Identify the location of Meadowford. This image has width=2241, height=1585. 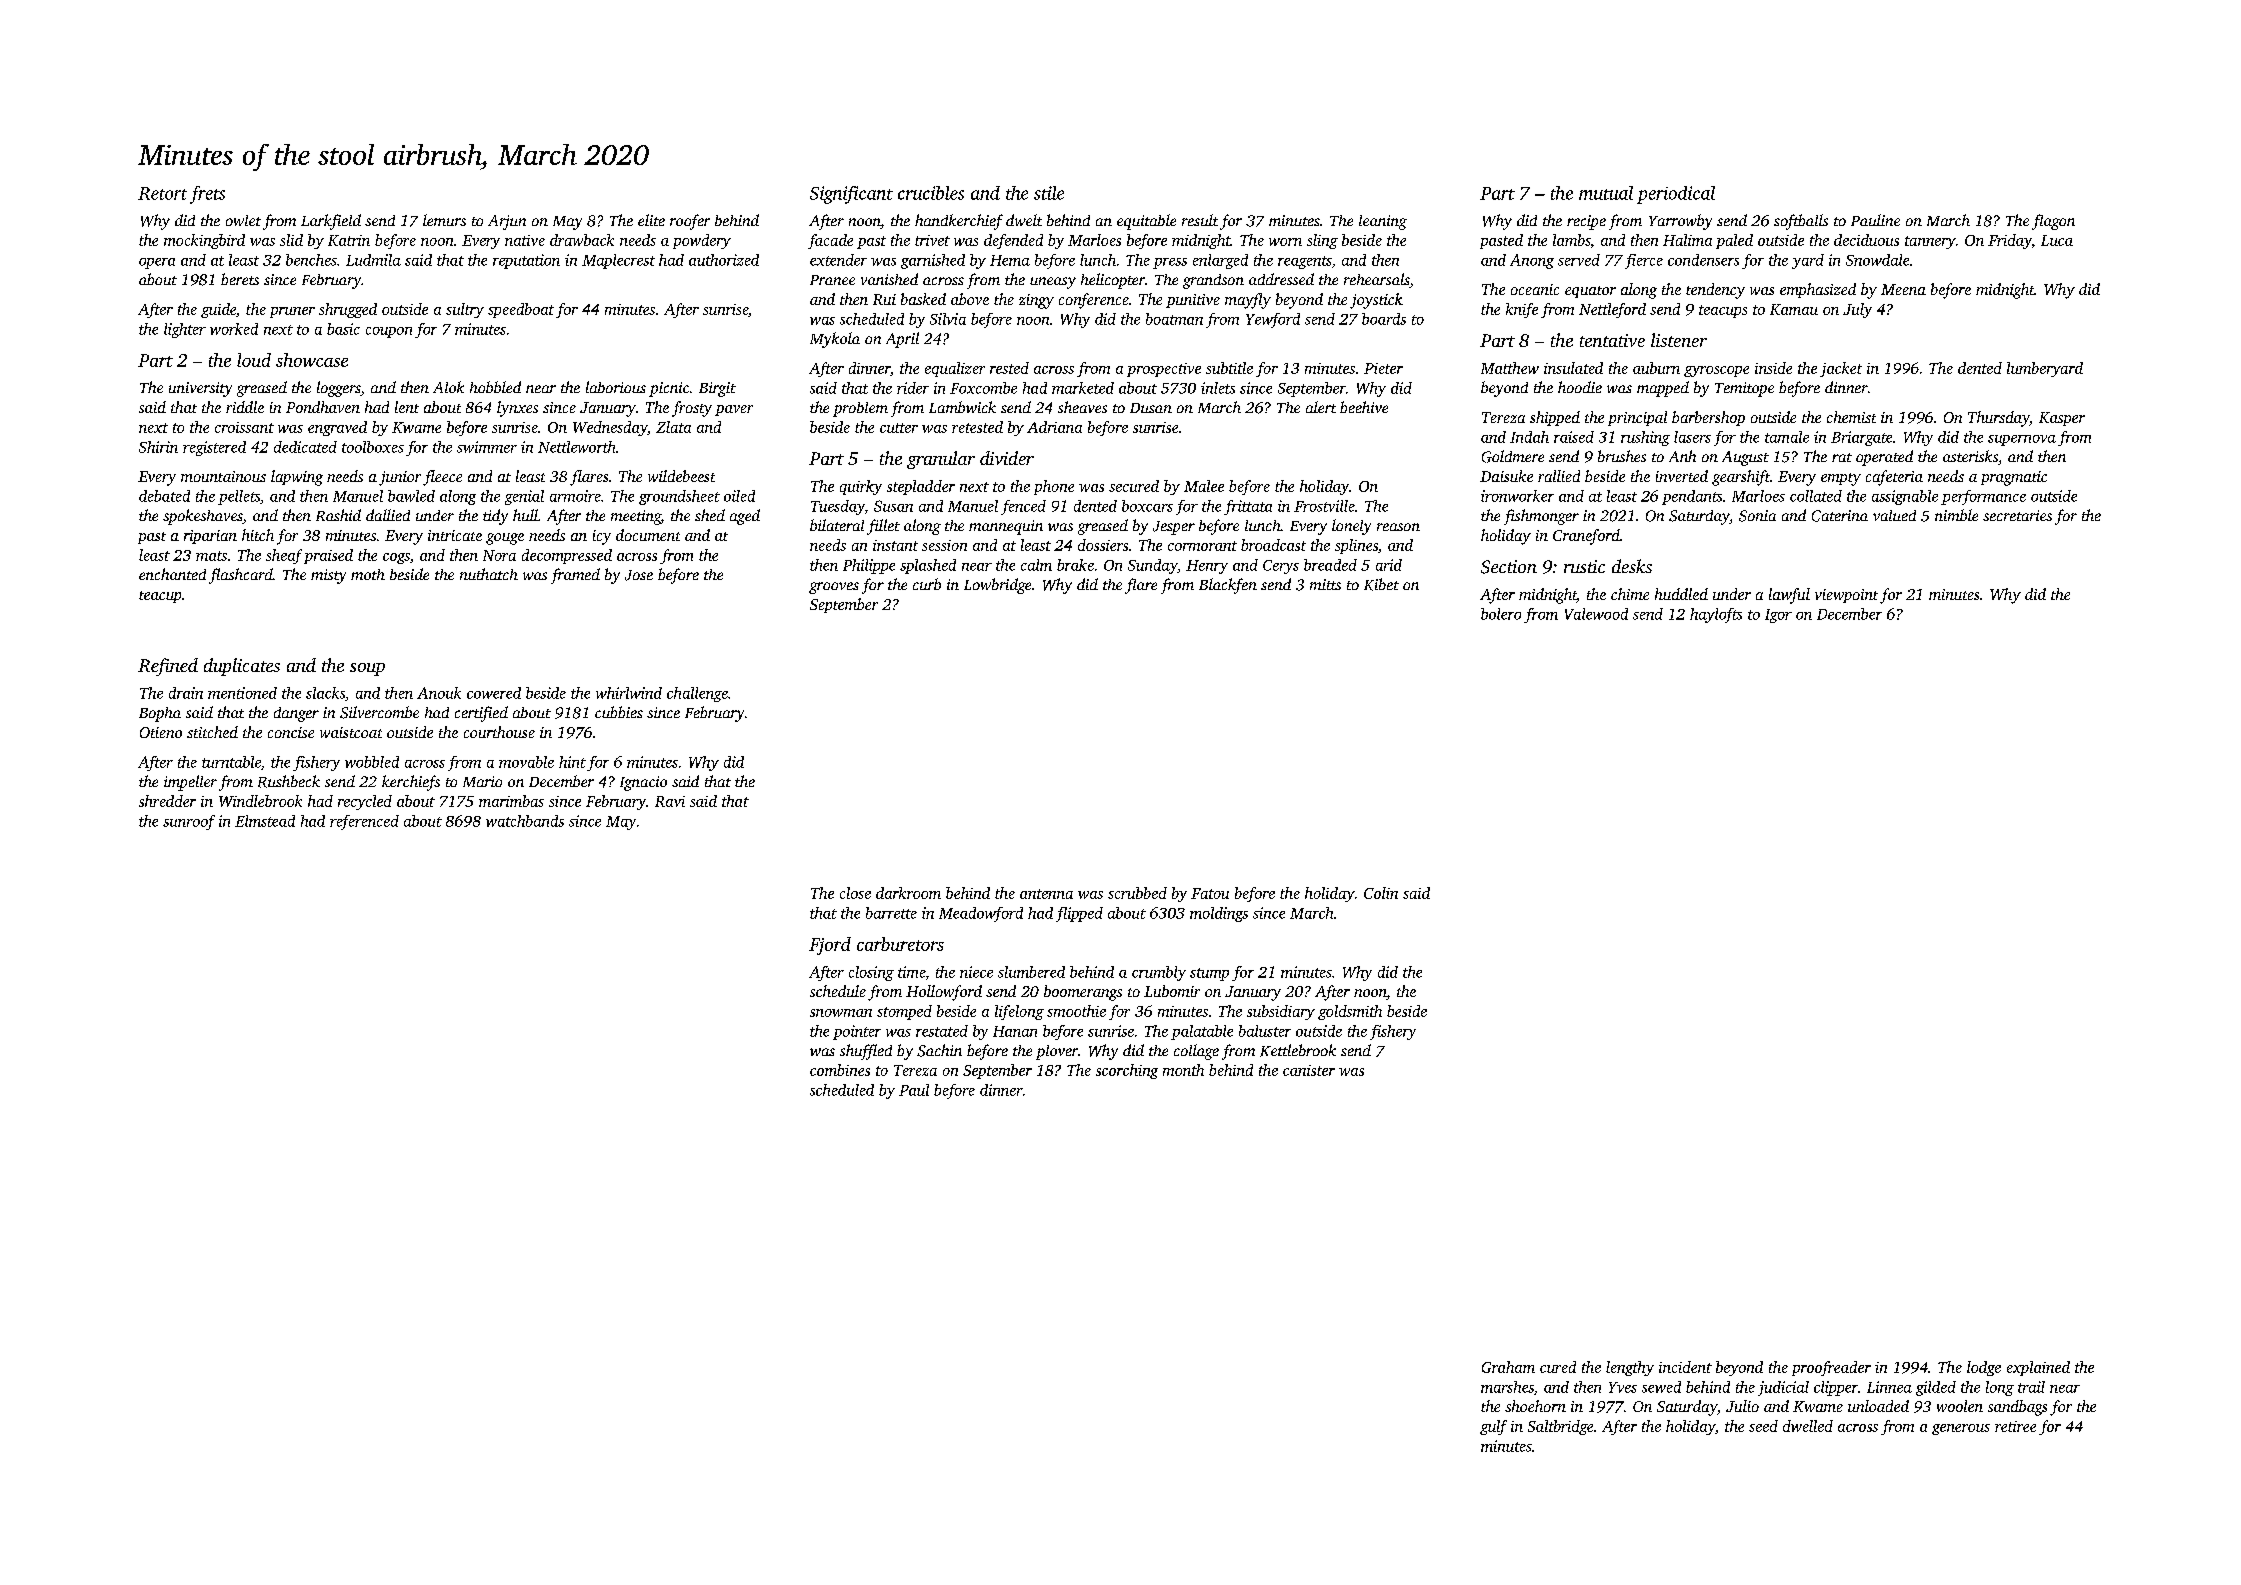
(981, 914).
